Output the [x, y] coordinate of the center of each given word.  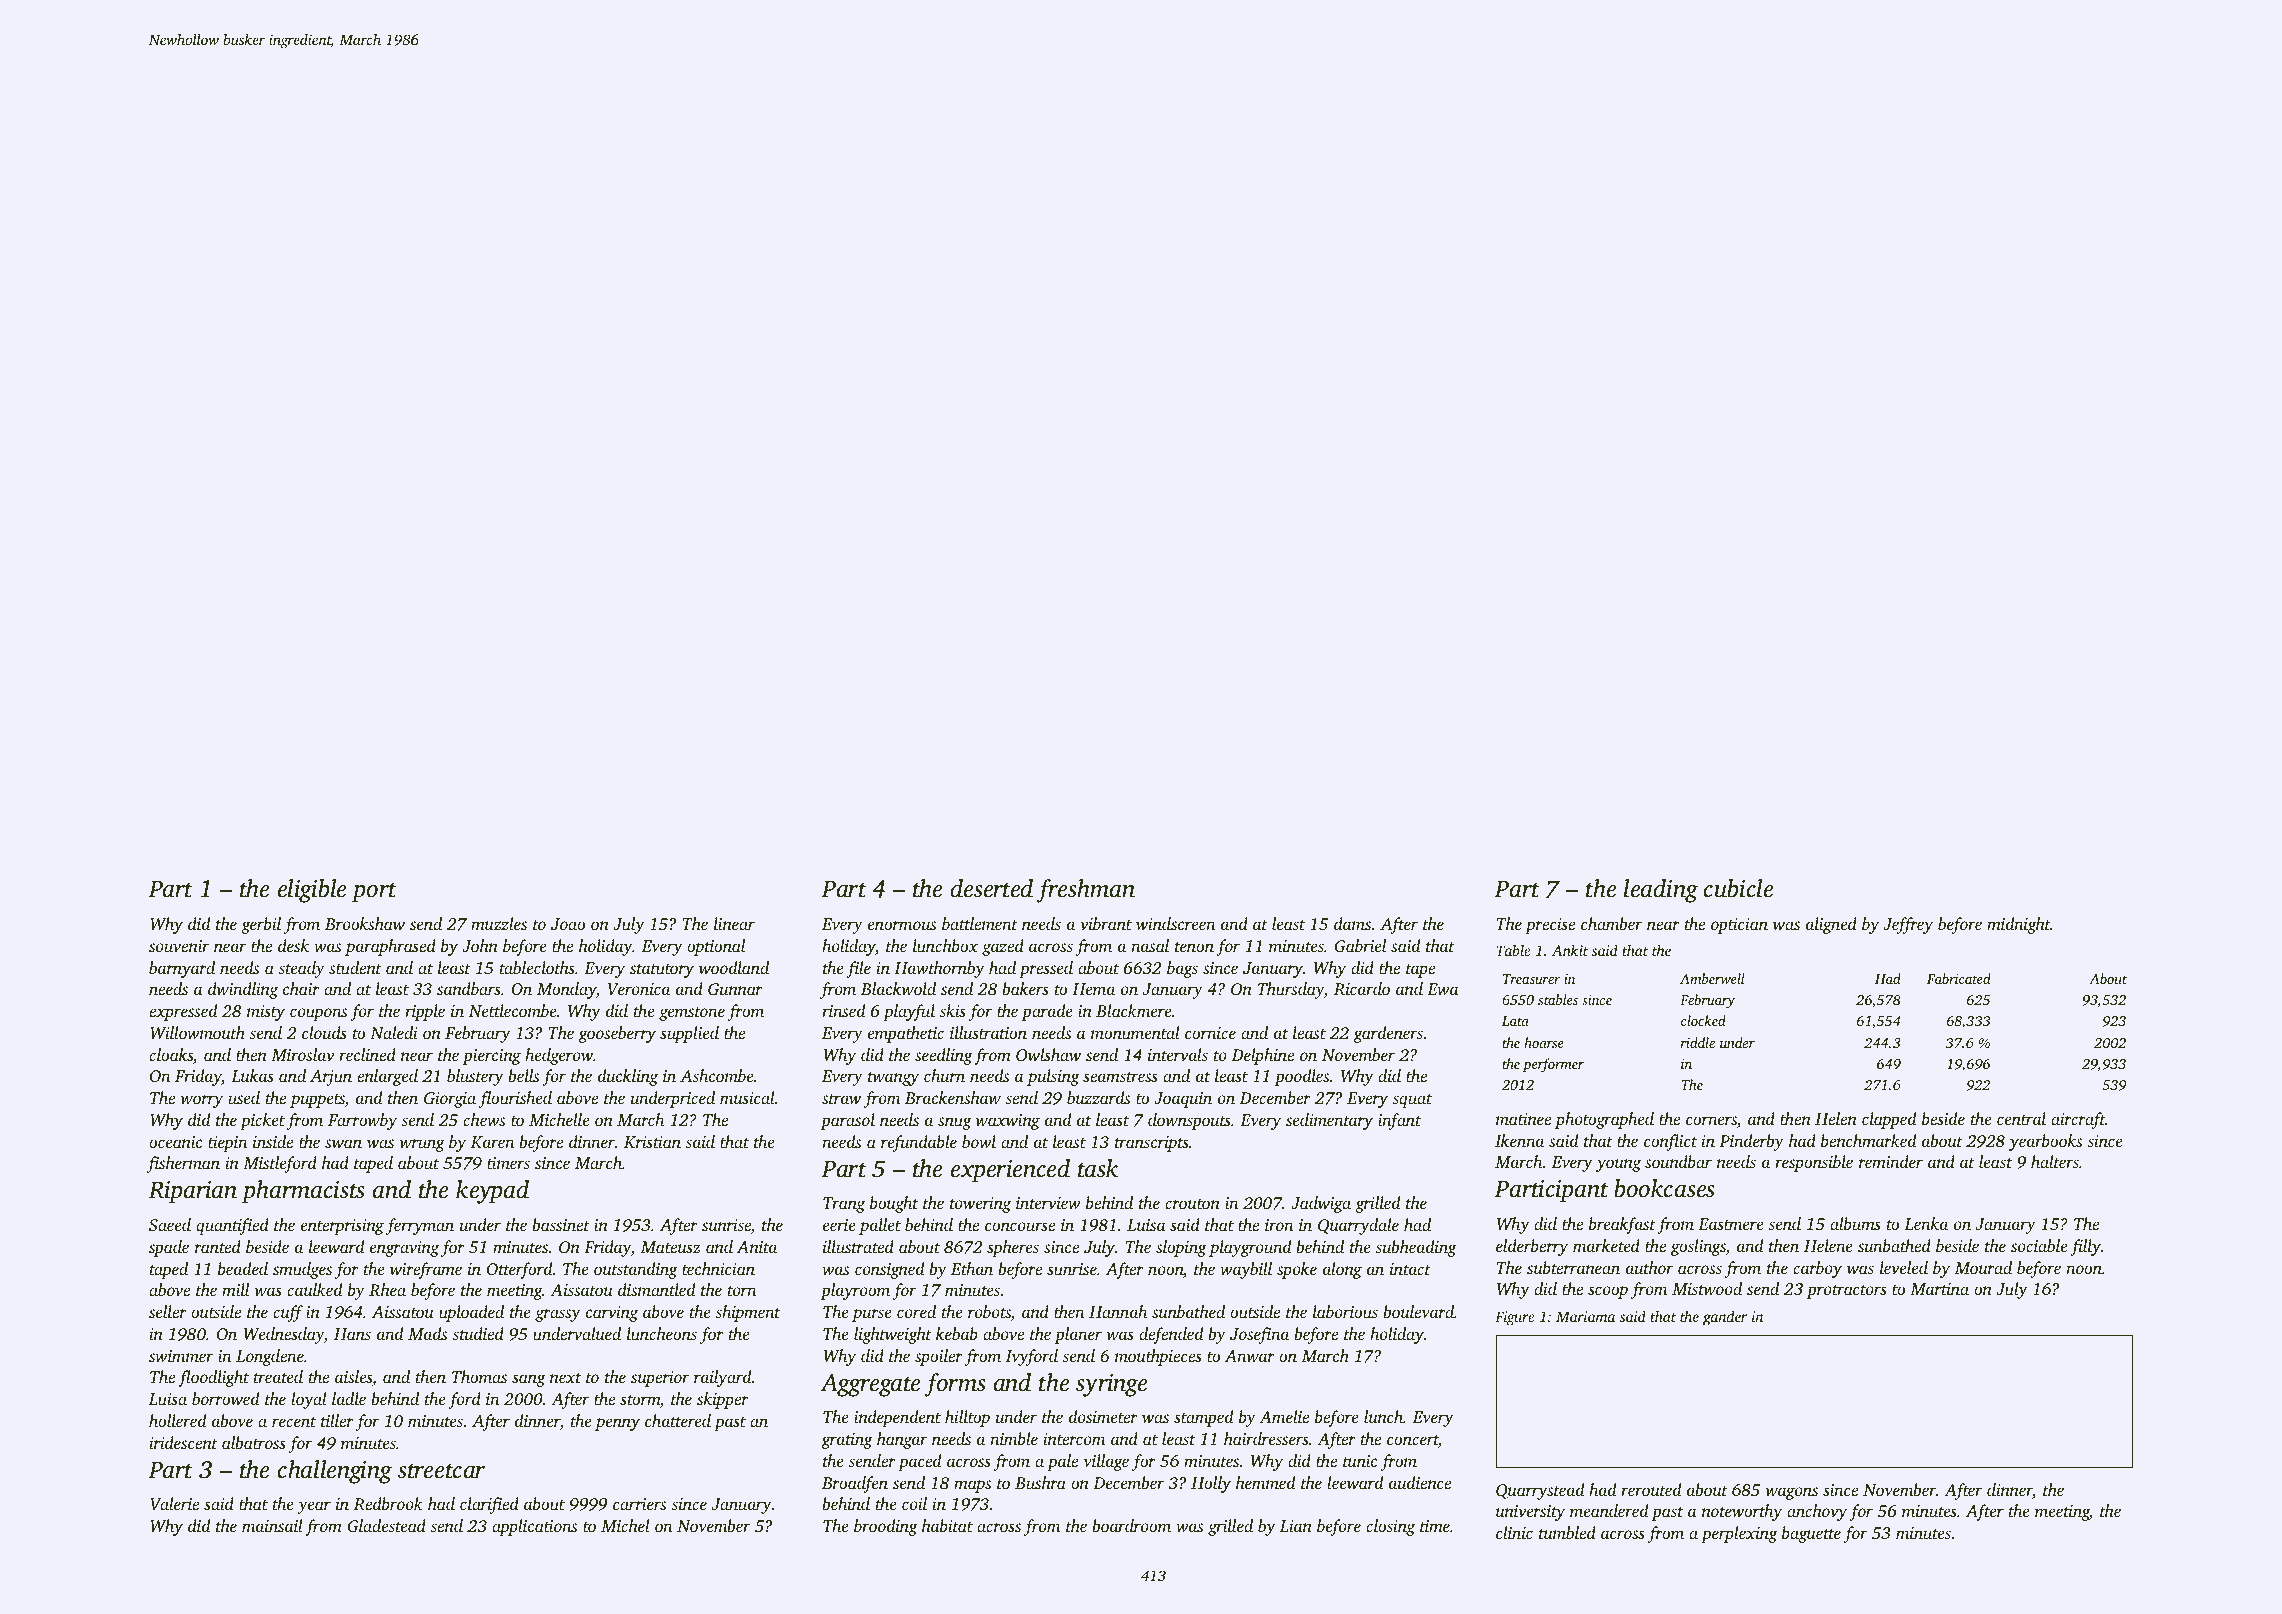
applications [534, 1527]
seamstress [1120, 1077]
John [480, 946]
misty [266, 1013]
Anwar [1250, 1356]
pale [1062, 1462]
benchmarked [1868, 1140]
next [565, 1378]
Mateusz [671, 1247]
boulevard [1418, 1311]
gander [1725, 1318]
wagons [1791, 1493]
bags [1182, 969]
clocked [1703, 1020]
